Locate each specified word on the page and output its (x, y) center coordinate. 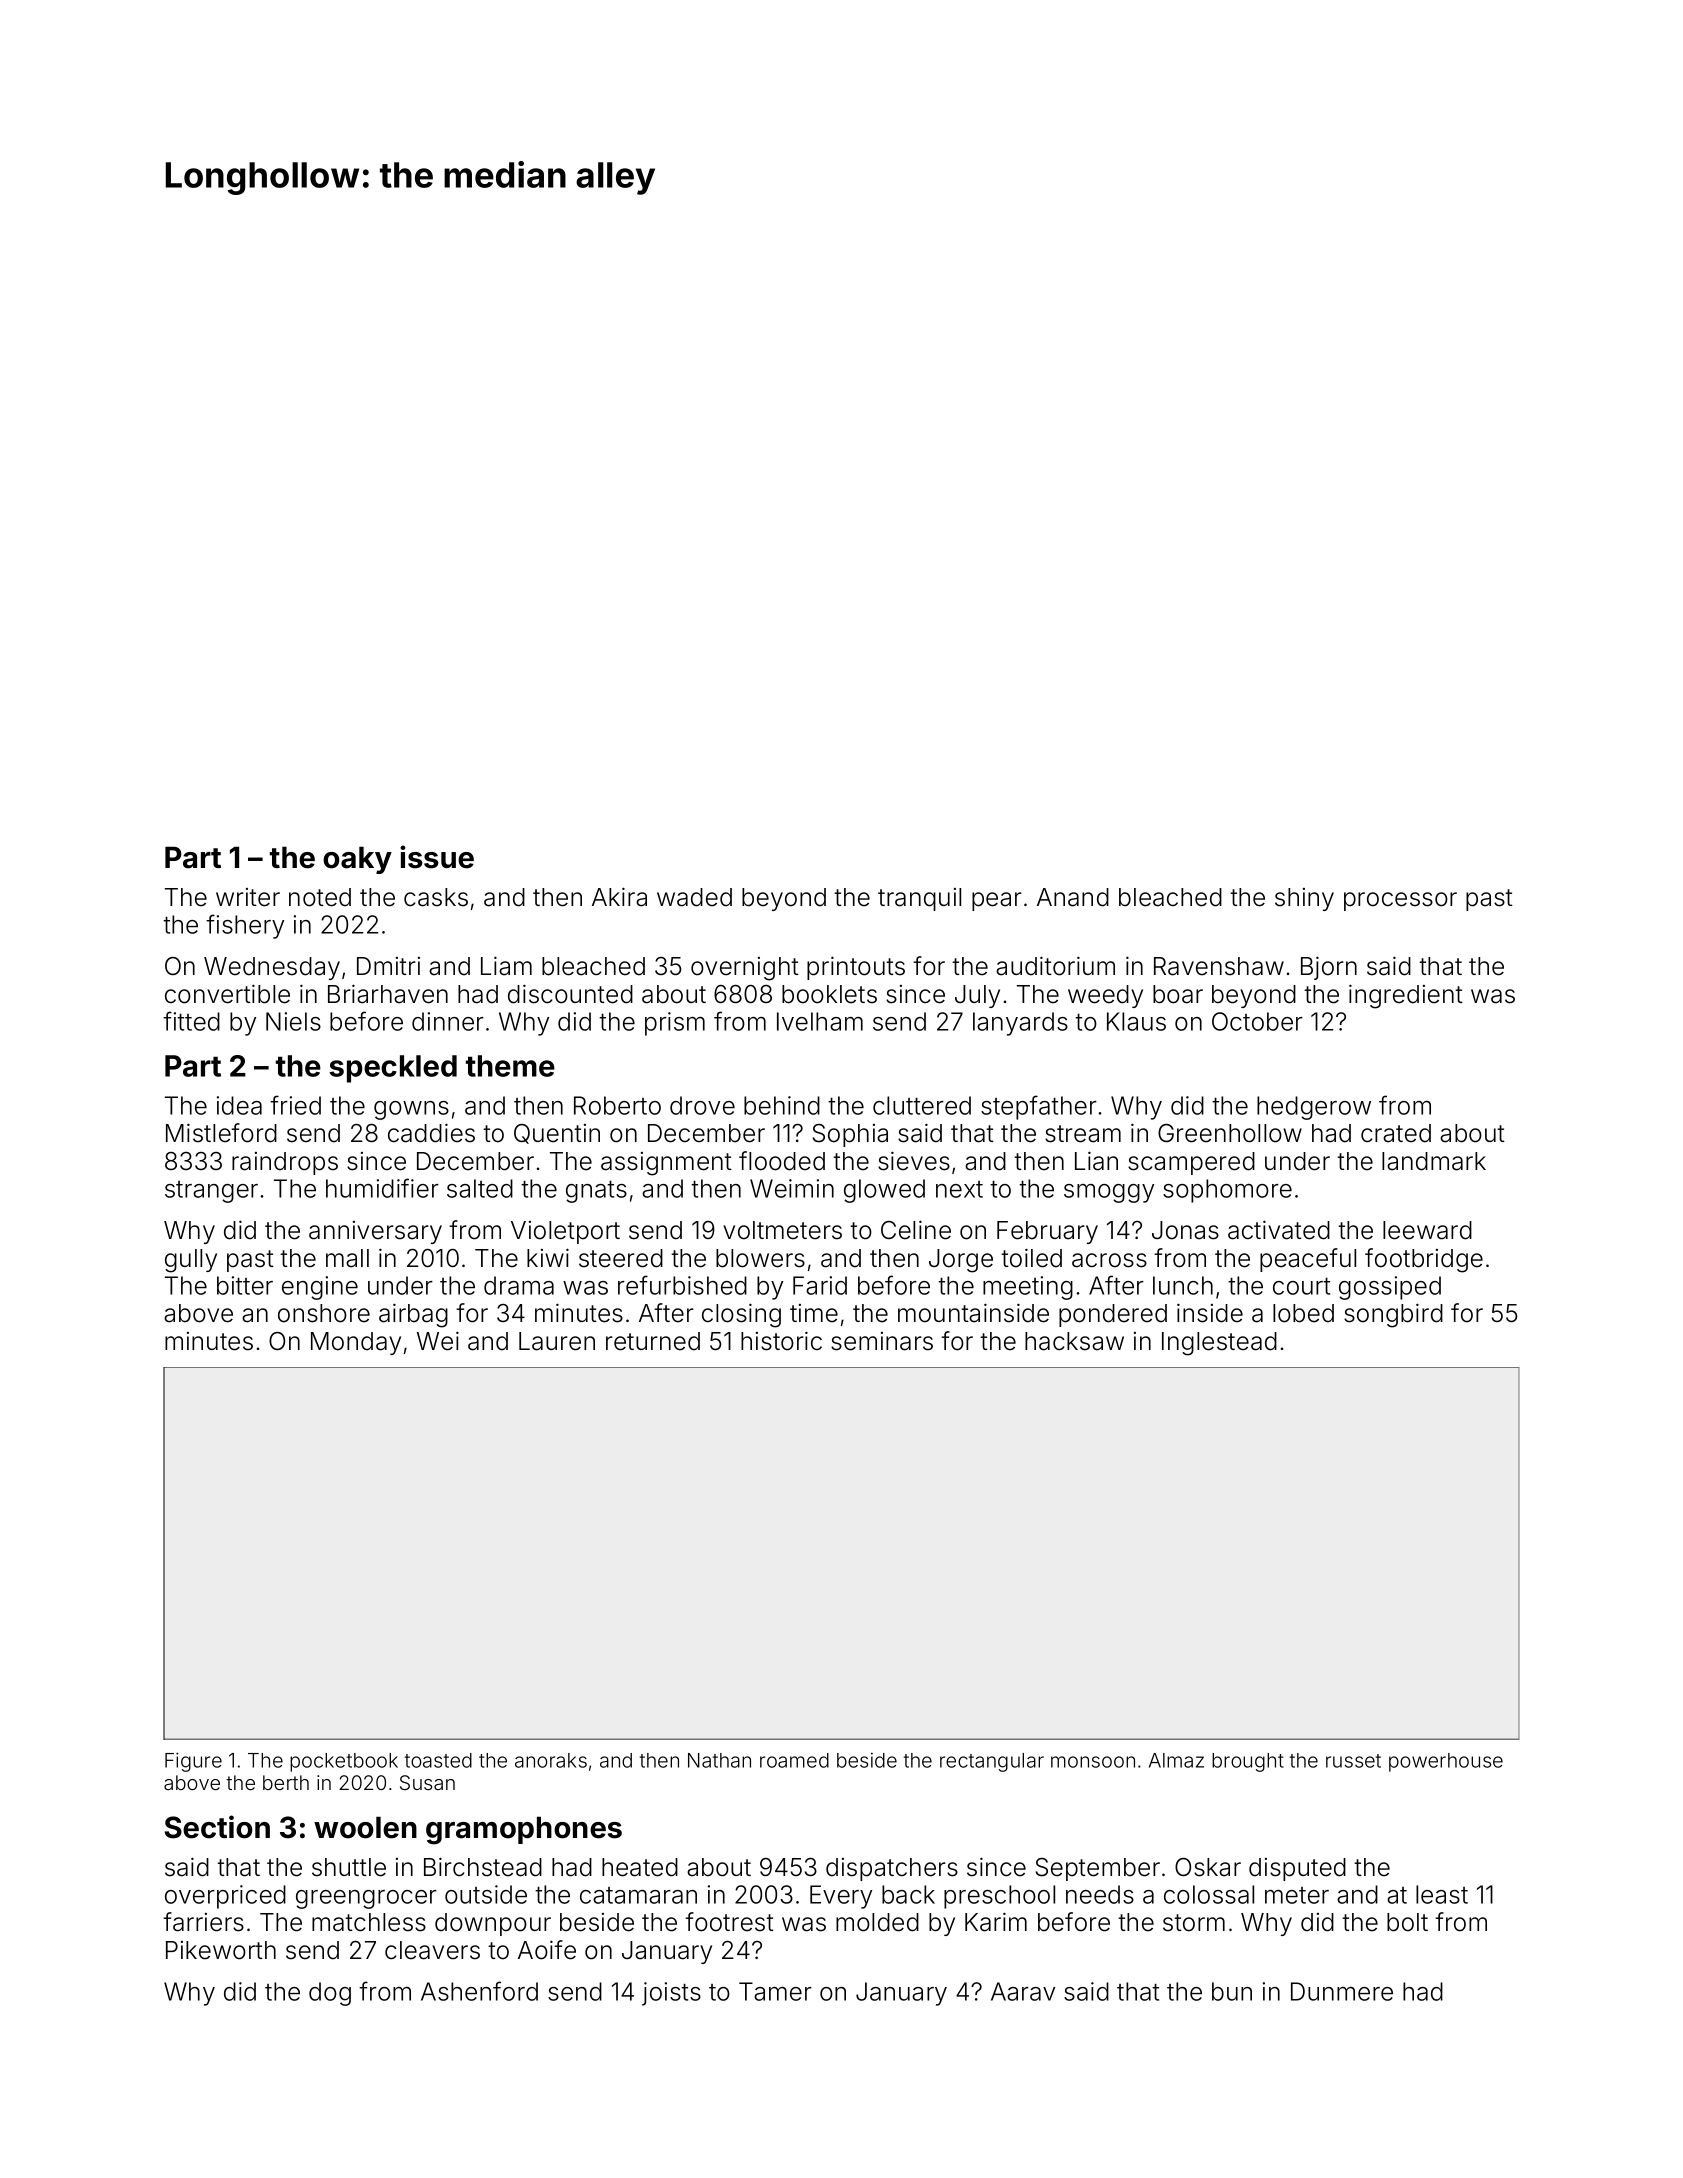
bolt (1407, 1922)
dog (330, 1994)
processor (1400, 901)
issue (437, 857)
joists (671, 1994)
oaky (357, 860)
